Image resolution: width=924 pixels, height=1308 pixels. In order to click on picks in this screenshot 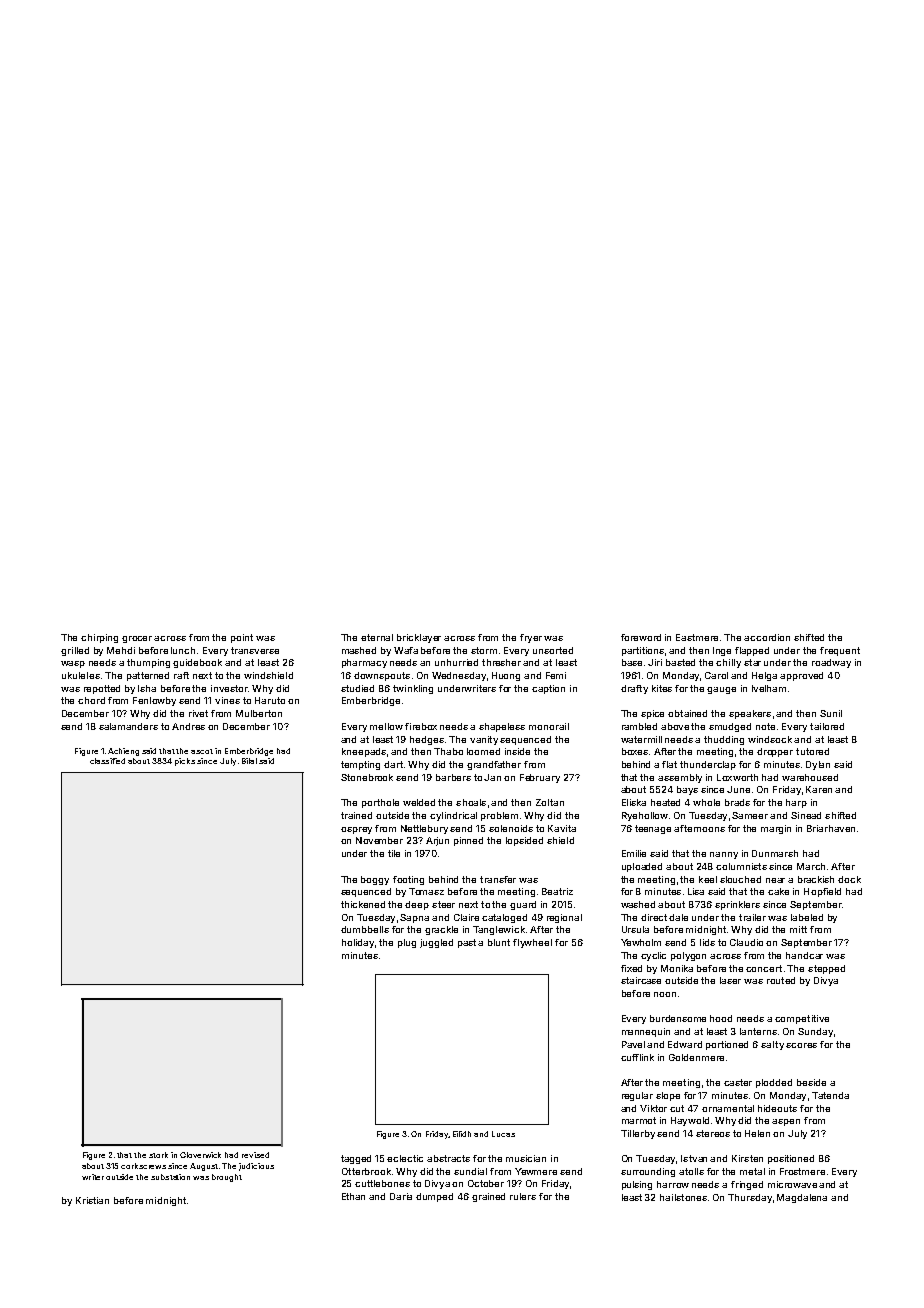, I will do `click(185, 762)`.
